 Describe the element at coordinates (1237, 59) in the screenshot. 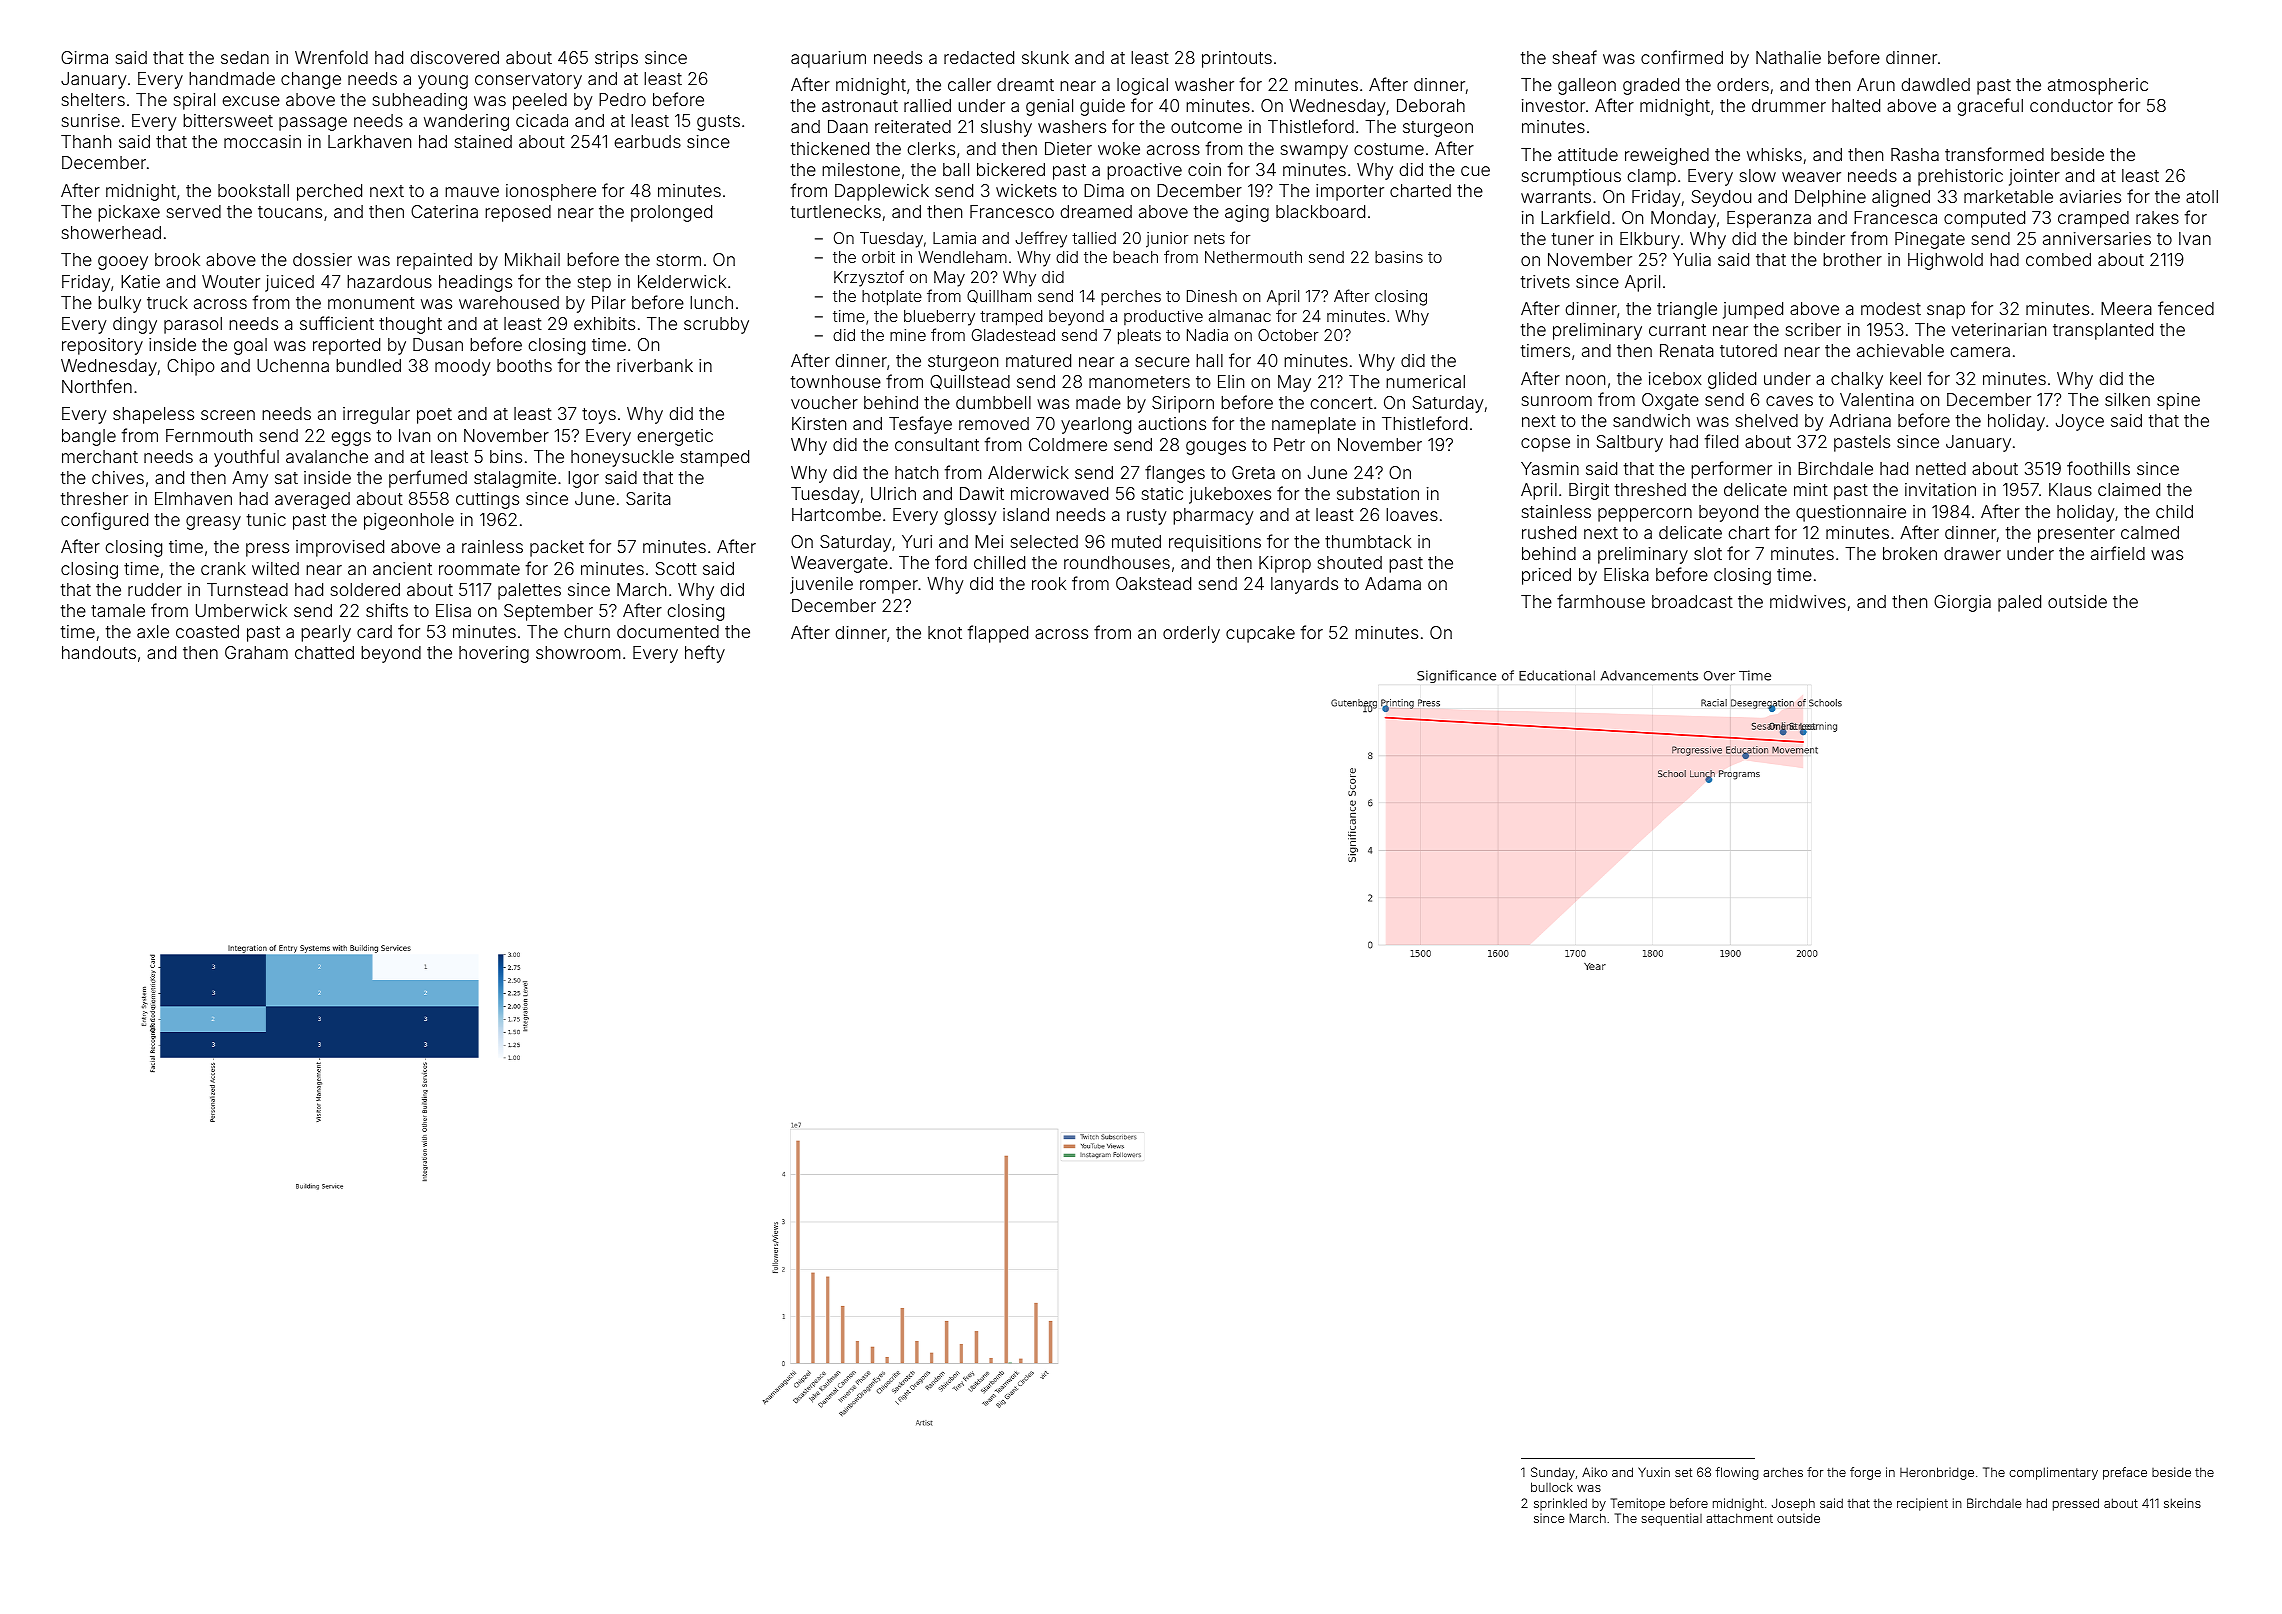

I see `printouts` at that location.
